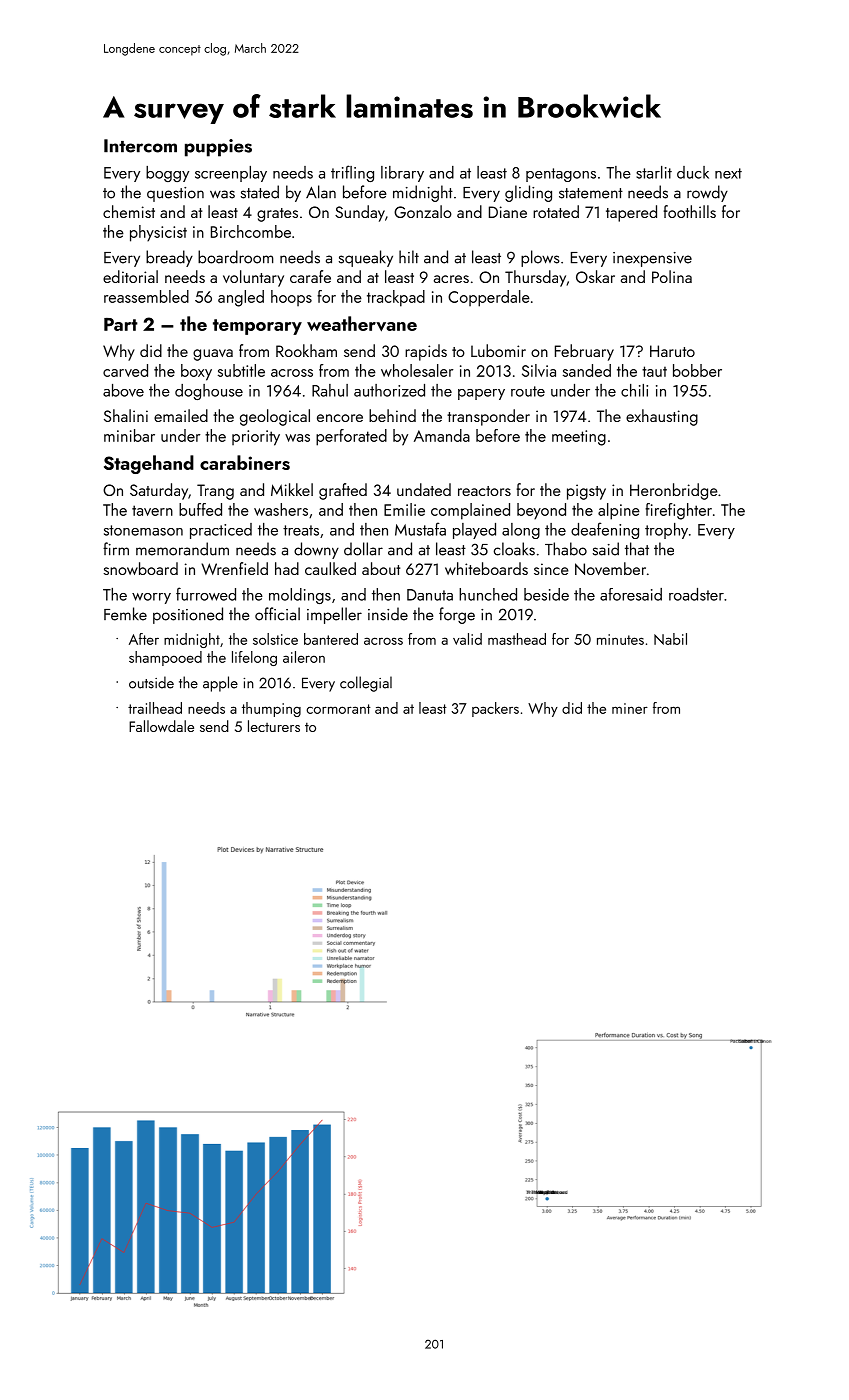  I want to click on angled, so click(241, 298).
